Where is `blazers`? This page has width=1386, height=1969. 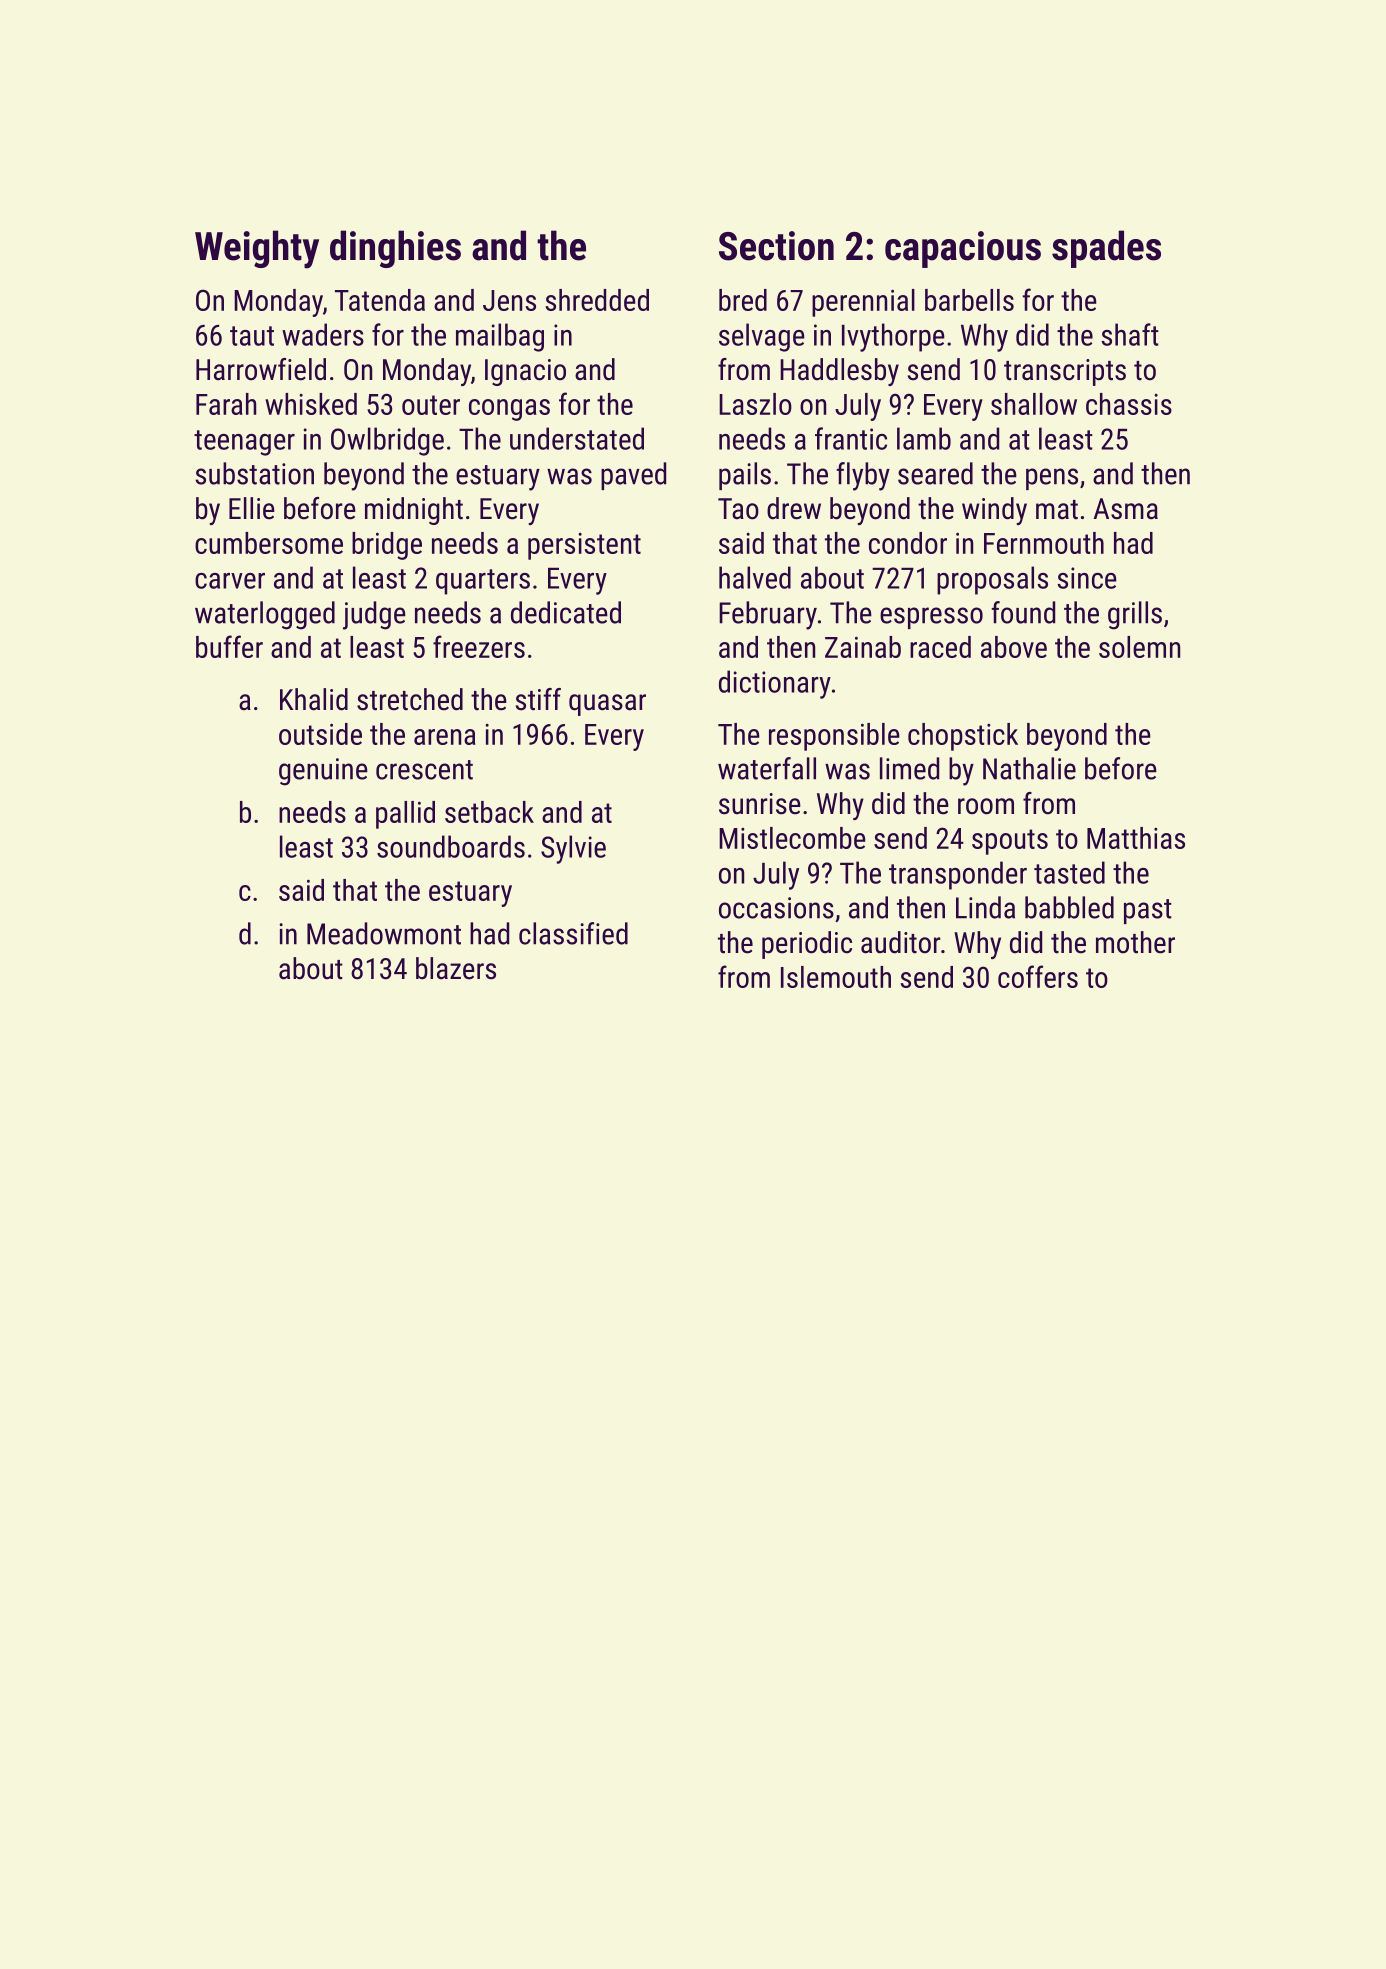
blazers is located at coordinates (456, 968).
